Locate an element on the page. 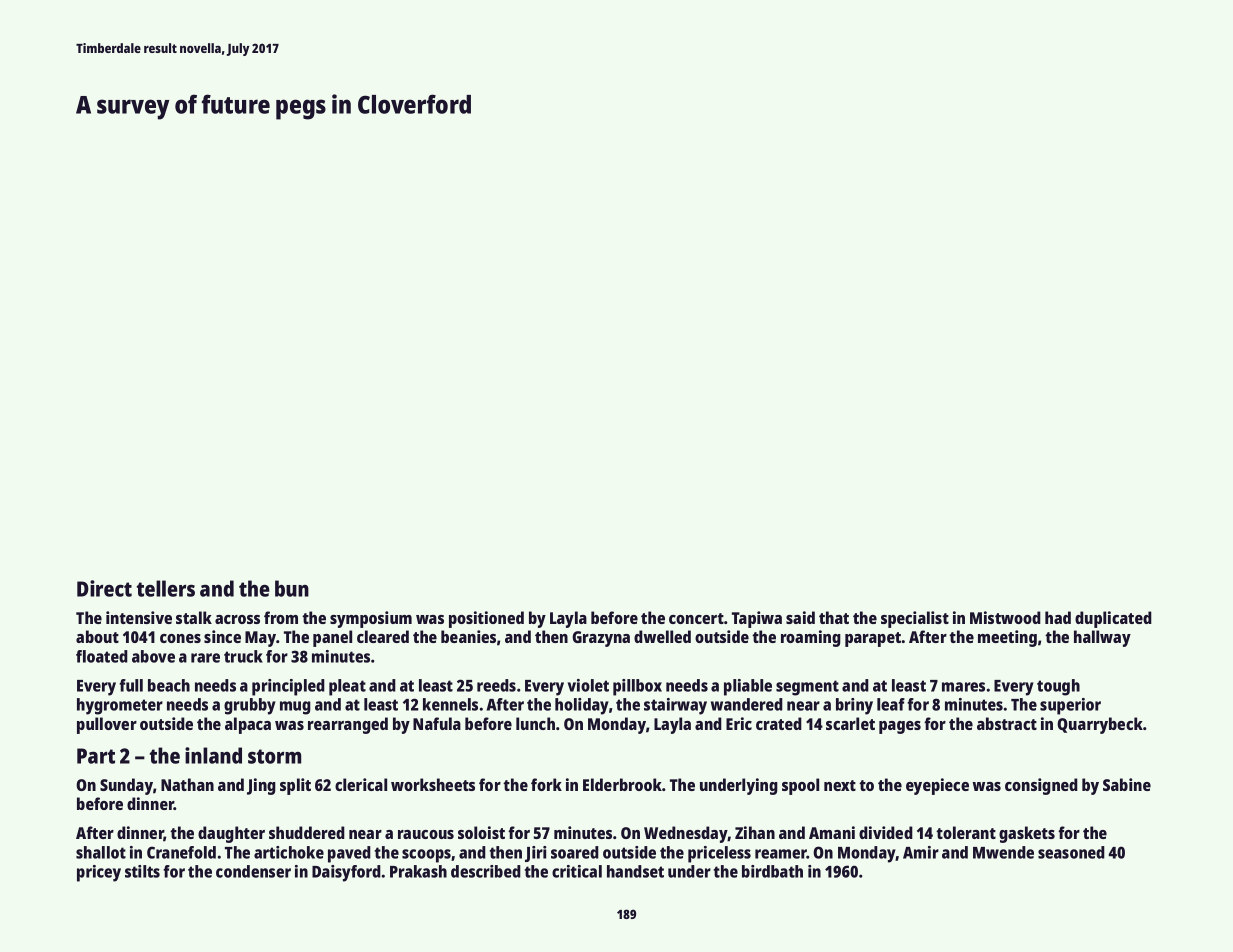  condenser is located at coordinates (253, 871).
